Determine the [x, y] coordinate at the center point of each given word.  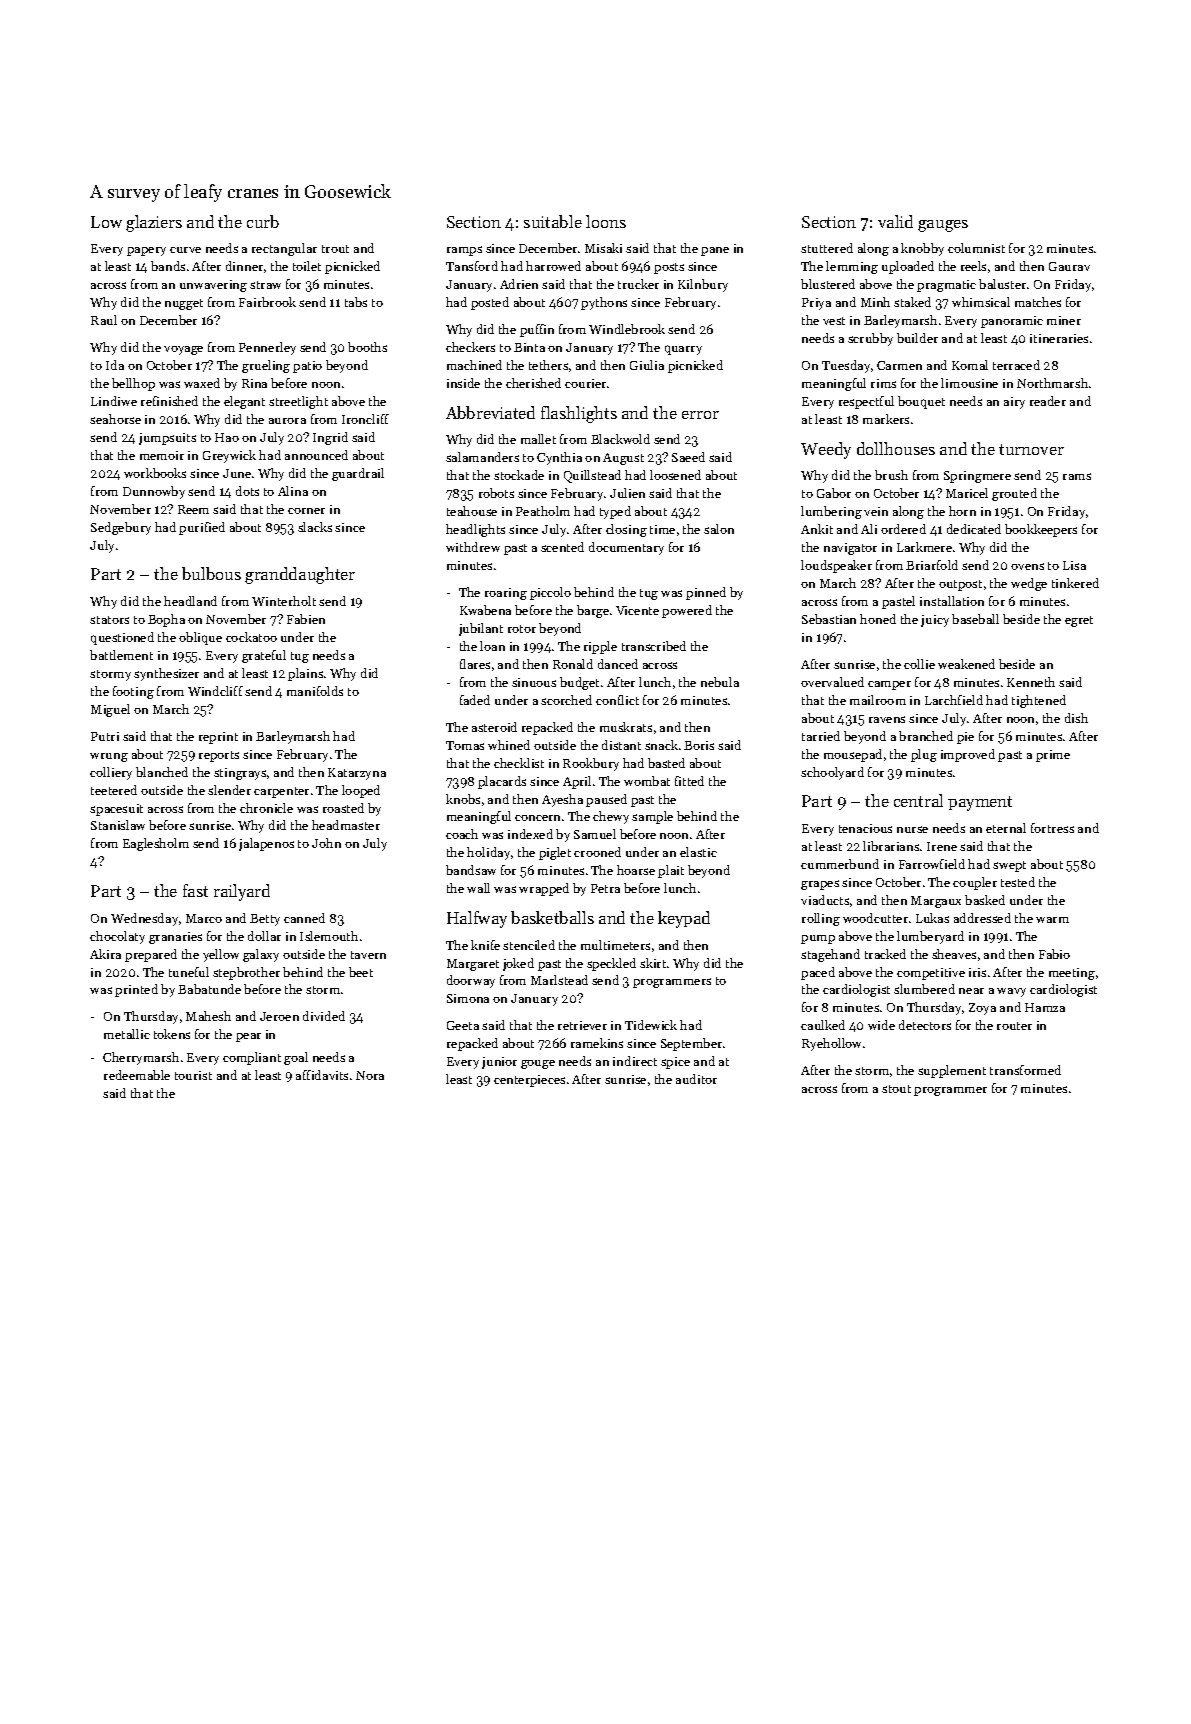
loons [606, 221]
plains [305, 674]
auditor [696, 1079]
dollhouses [896, 448]
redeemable [137, 1075]
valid [895, 221]
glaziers [154, 223]
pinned [706, 593]
